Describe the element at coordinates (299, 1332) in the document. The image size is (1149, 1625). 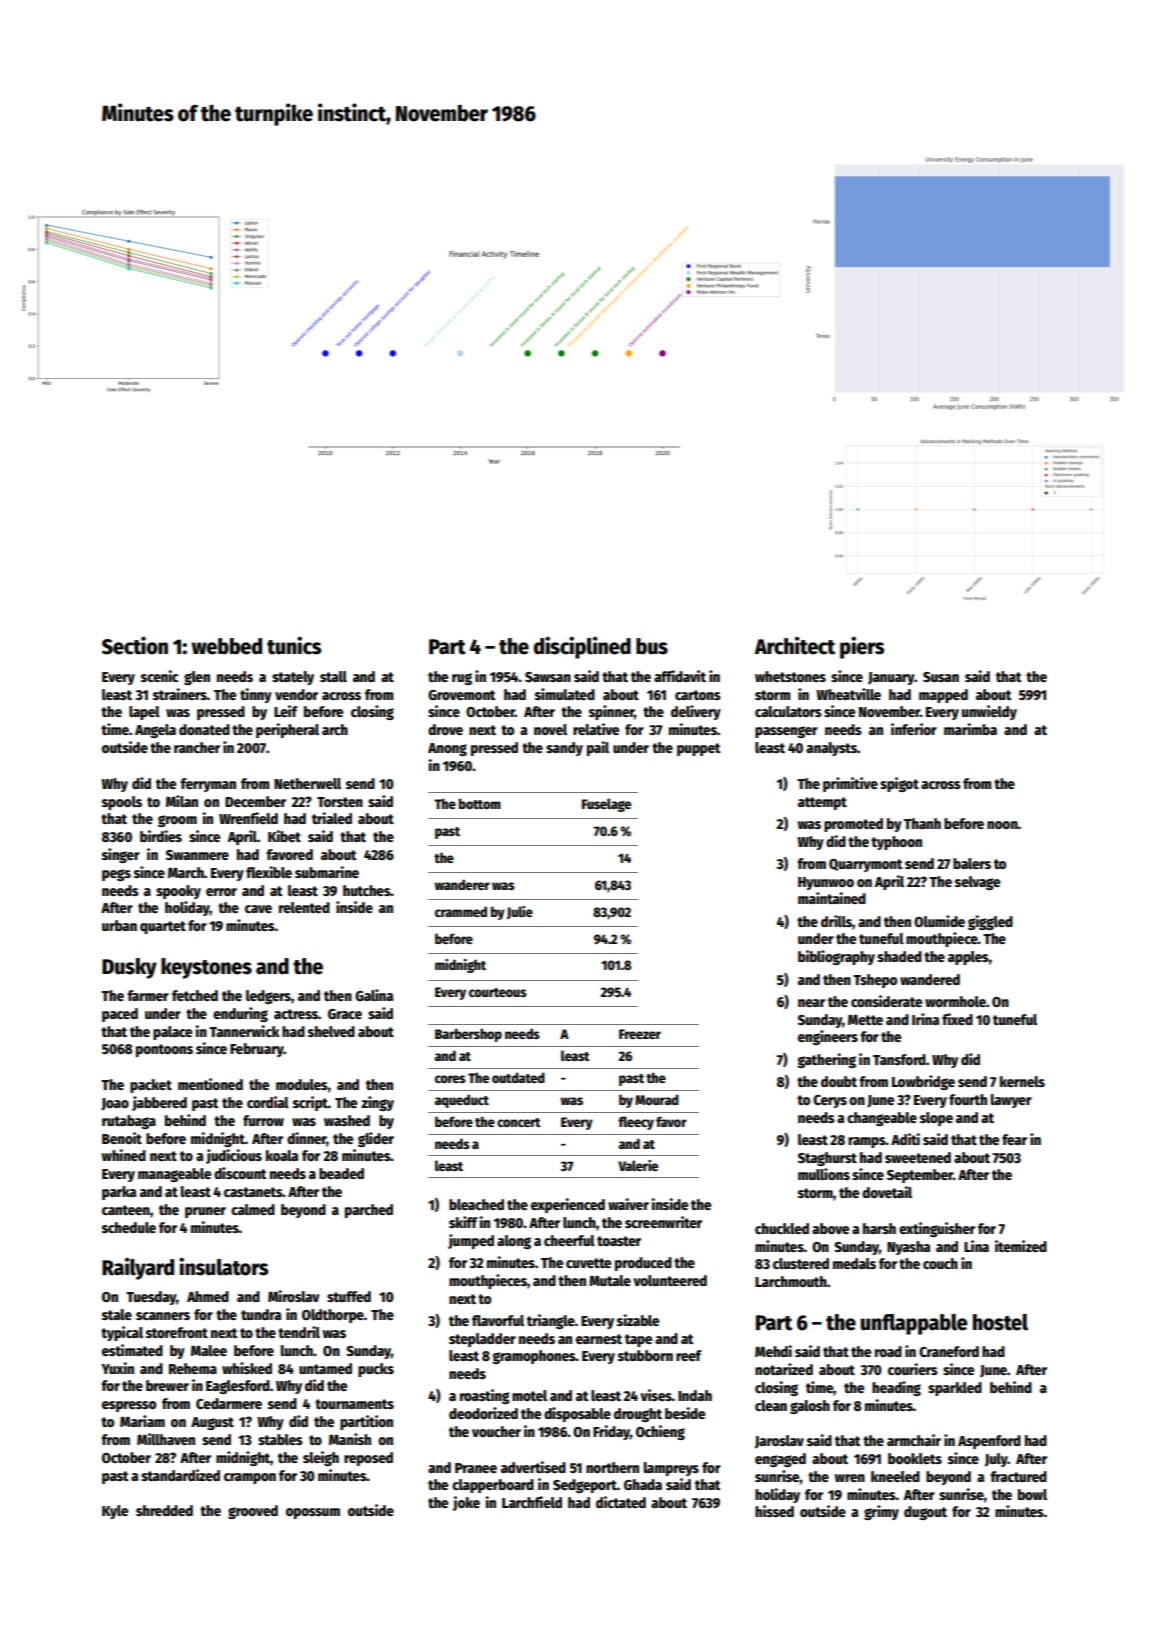
I see `tendril` at that location.
